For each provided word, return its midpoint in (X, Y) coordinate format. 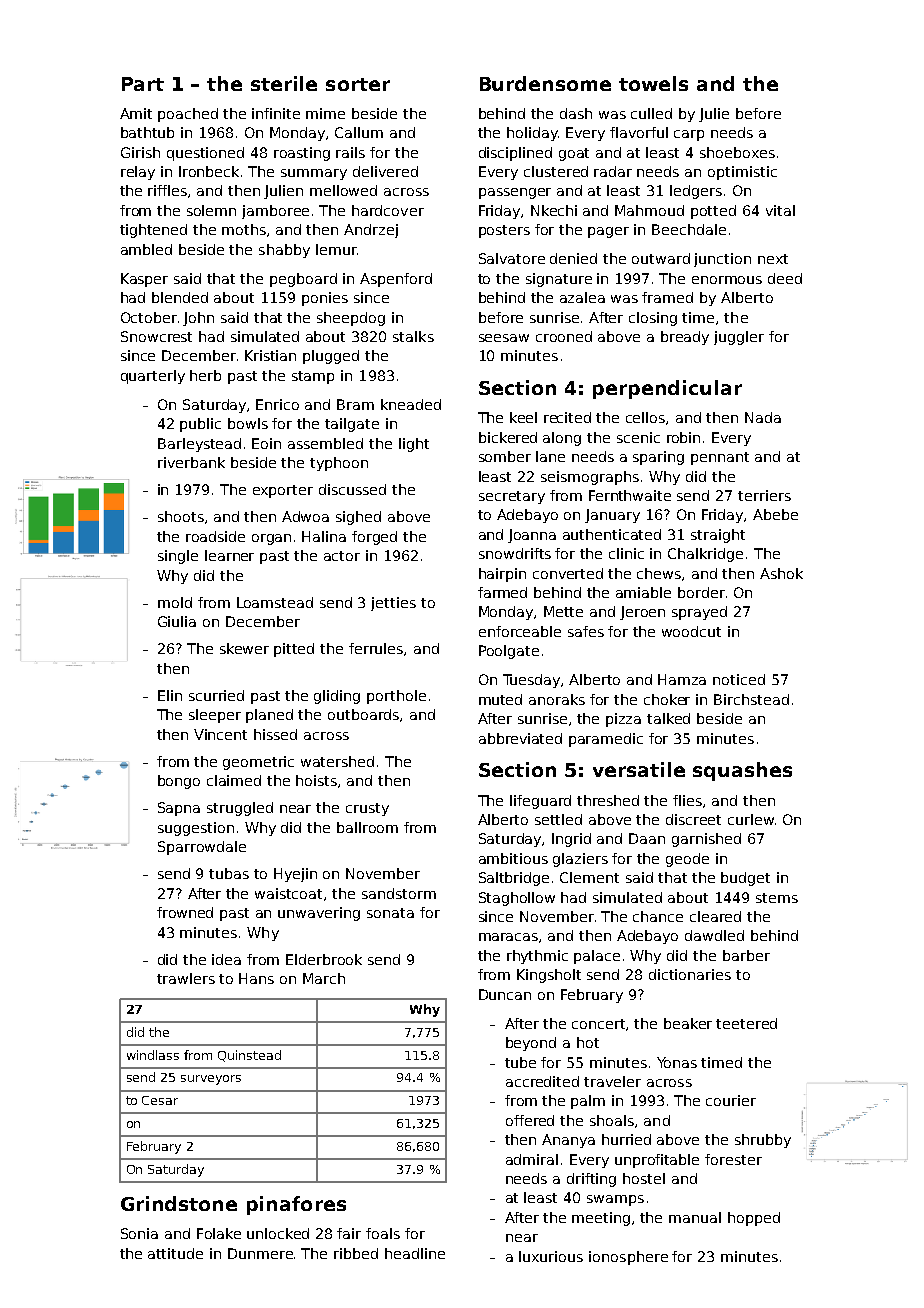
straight (718, 536)
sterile (284, 83)
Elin (170, 695)
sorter (358, 84)
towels (653, 83)
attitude (175, 1253)
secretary (512, 497)
